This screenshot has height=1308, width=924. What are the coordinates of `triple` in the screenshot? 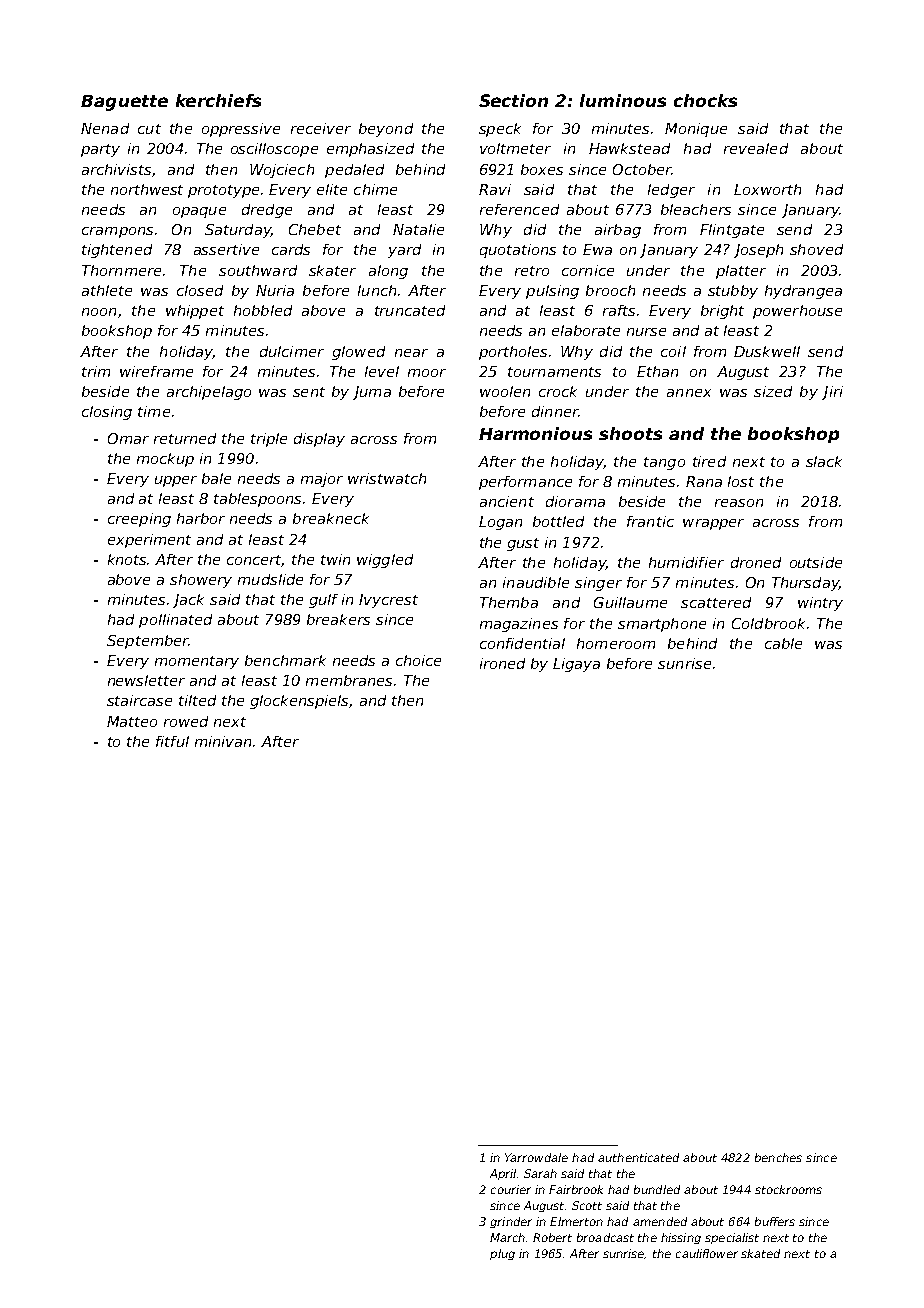 It's located at (269, 440).
